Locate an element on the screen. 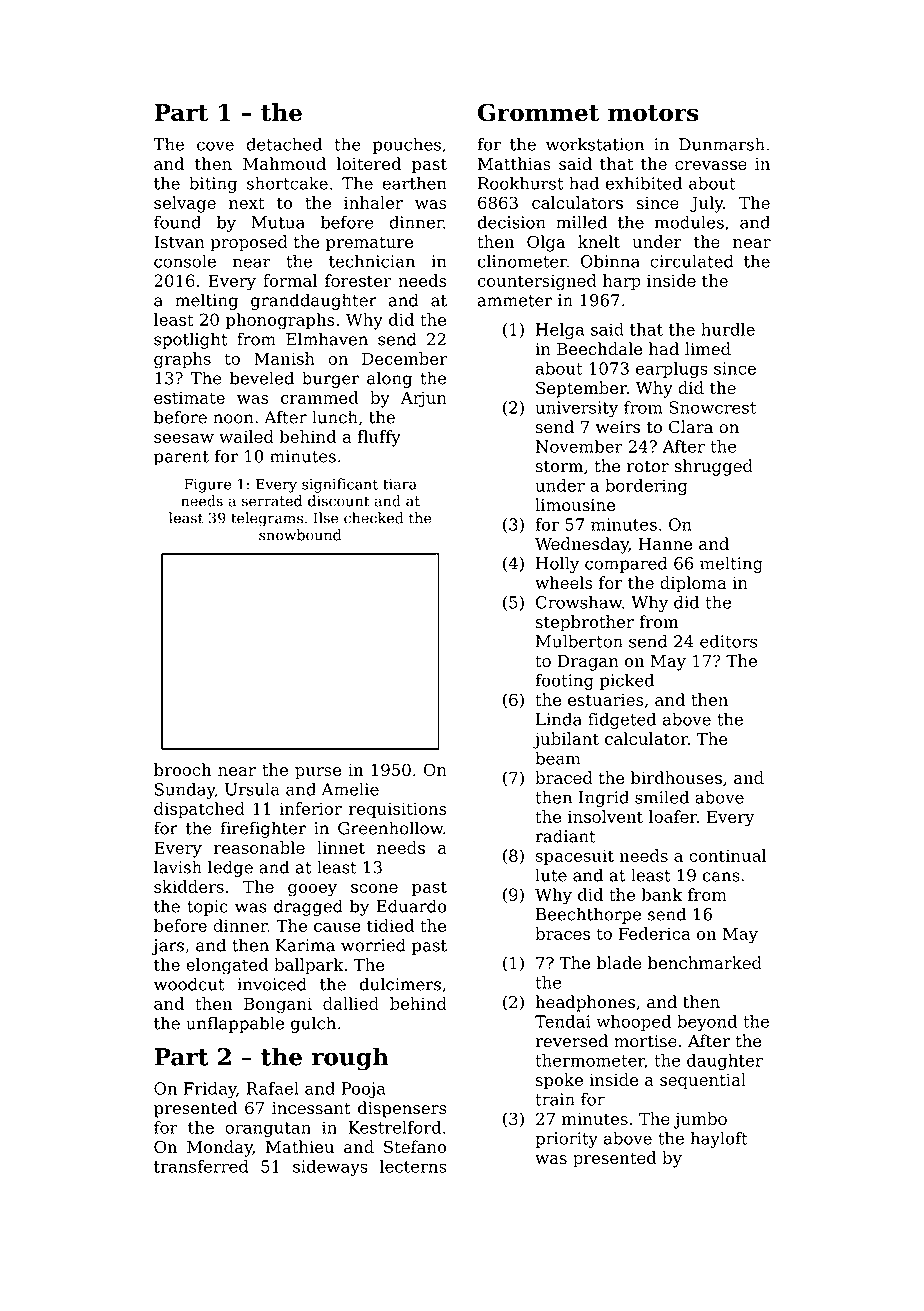 Image resolution: width=924 pixels, height=1311 pixels. invoiced is located at coordinates (272, 984).
